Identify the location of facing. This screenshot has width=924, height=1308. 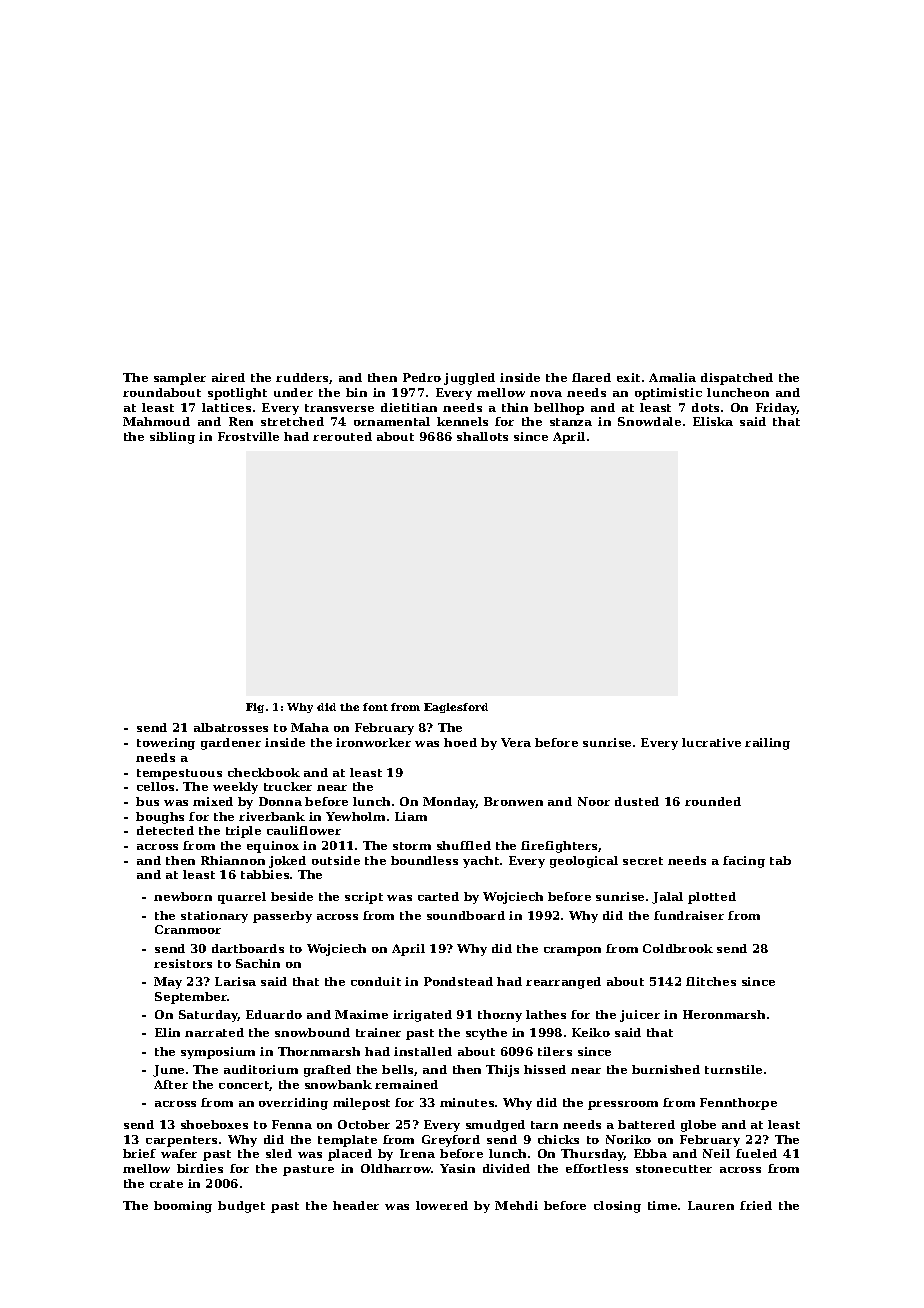
(744, 862).
